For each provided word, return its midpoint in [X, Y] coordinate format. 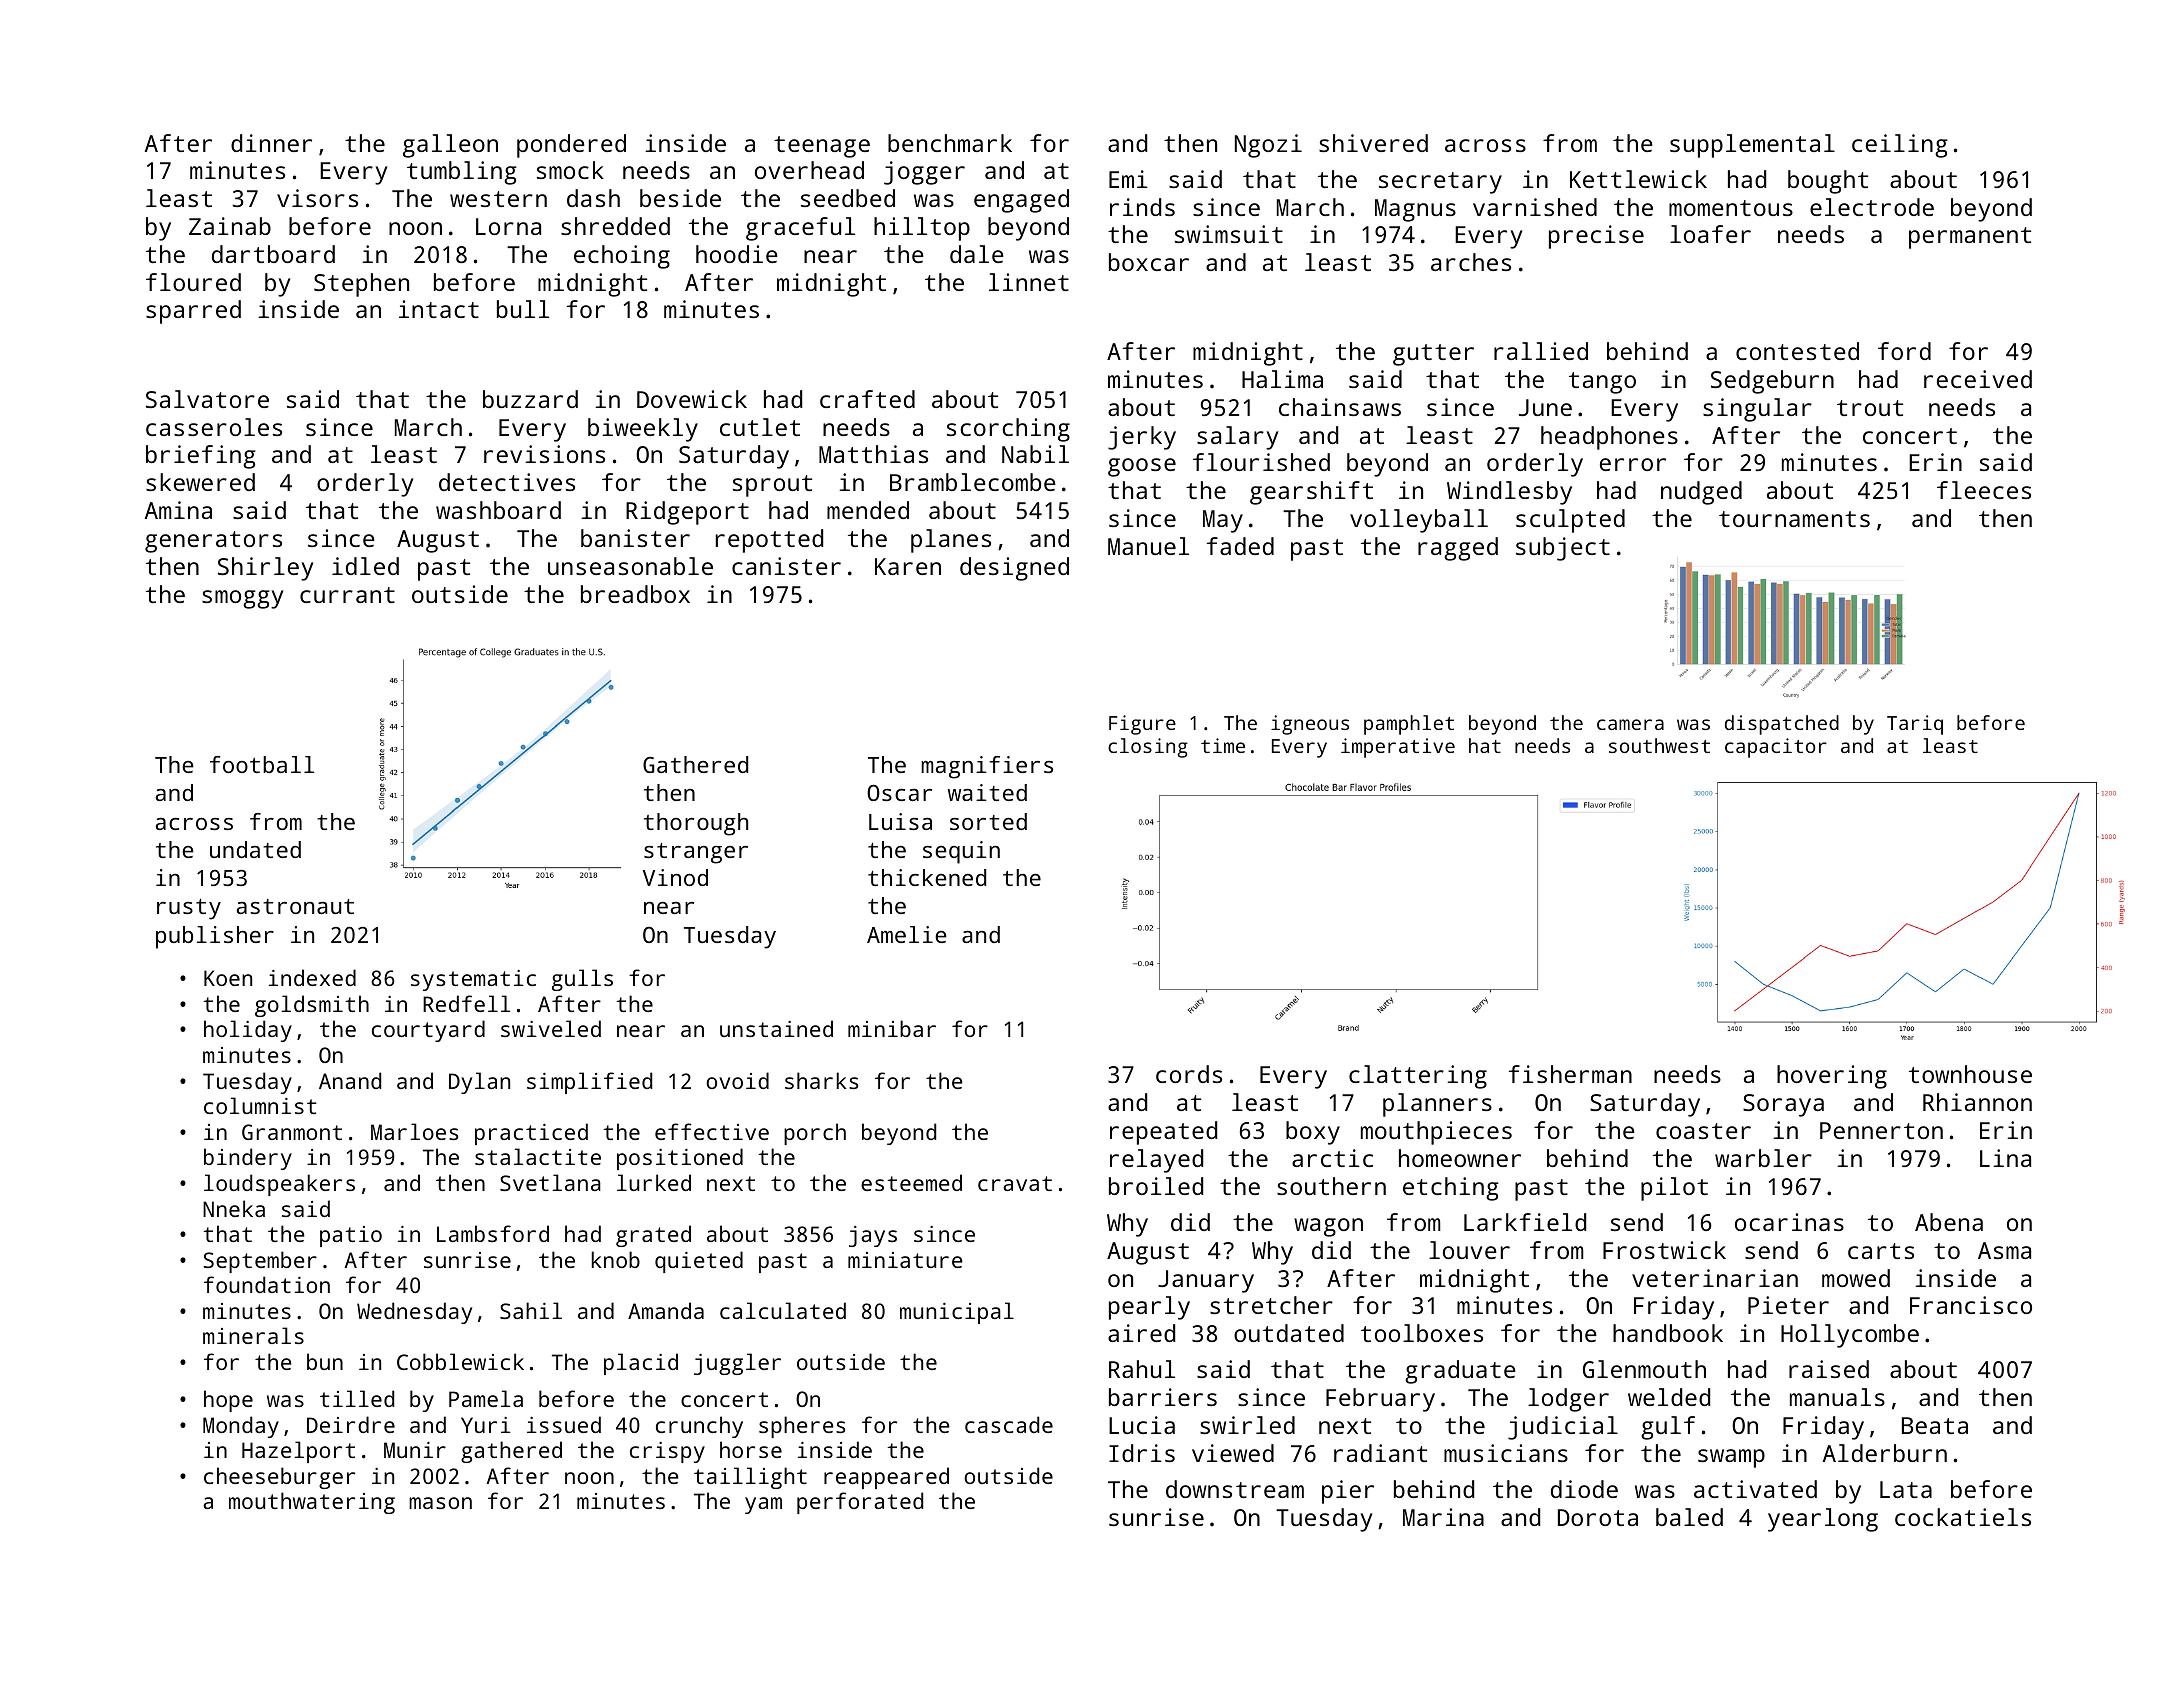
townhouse [1970, 1074]
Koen [228, 978]
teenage [822, 147]
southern [1331, 1186]
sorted [988, 821]
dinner [271, 143]
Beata [1935, 1425]
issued [564, 1424]
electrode [1872, 207]
